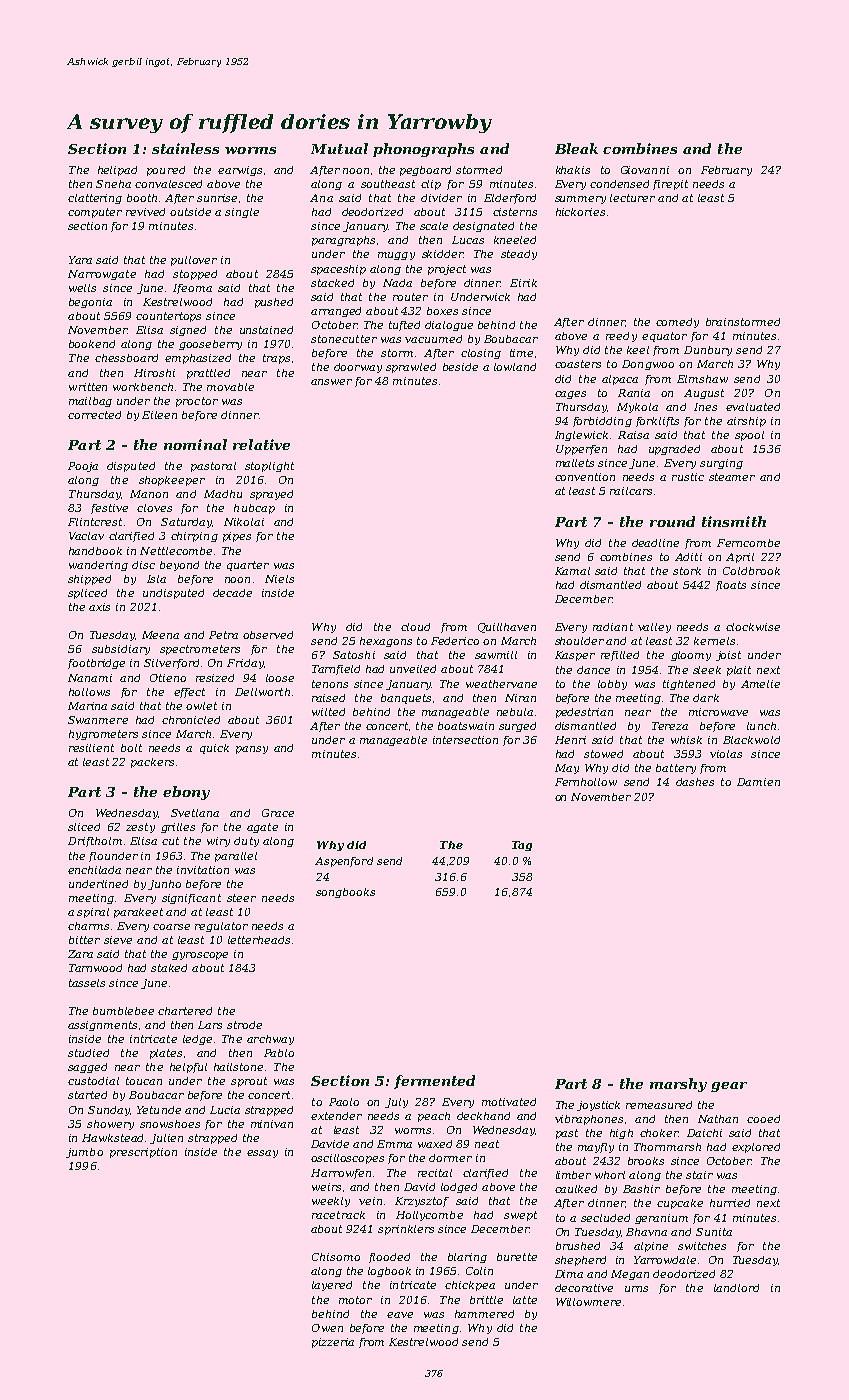 The image size is (849, 1400). Describe the element at coordinates (677, 323) in the document. I see `comedy` at that location.
